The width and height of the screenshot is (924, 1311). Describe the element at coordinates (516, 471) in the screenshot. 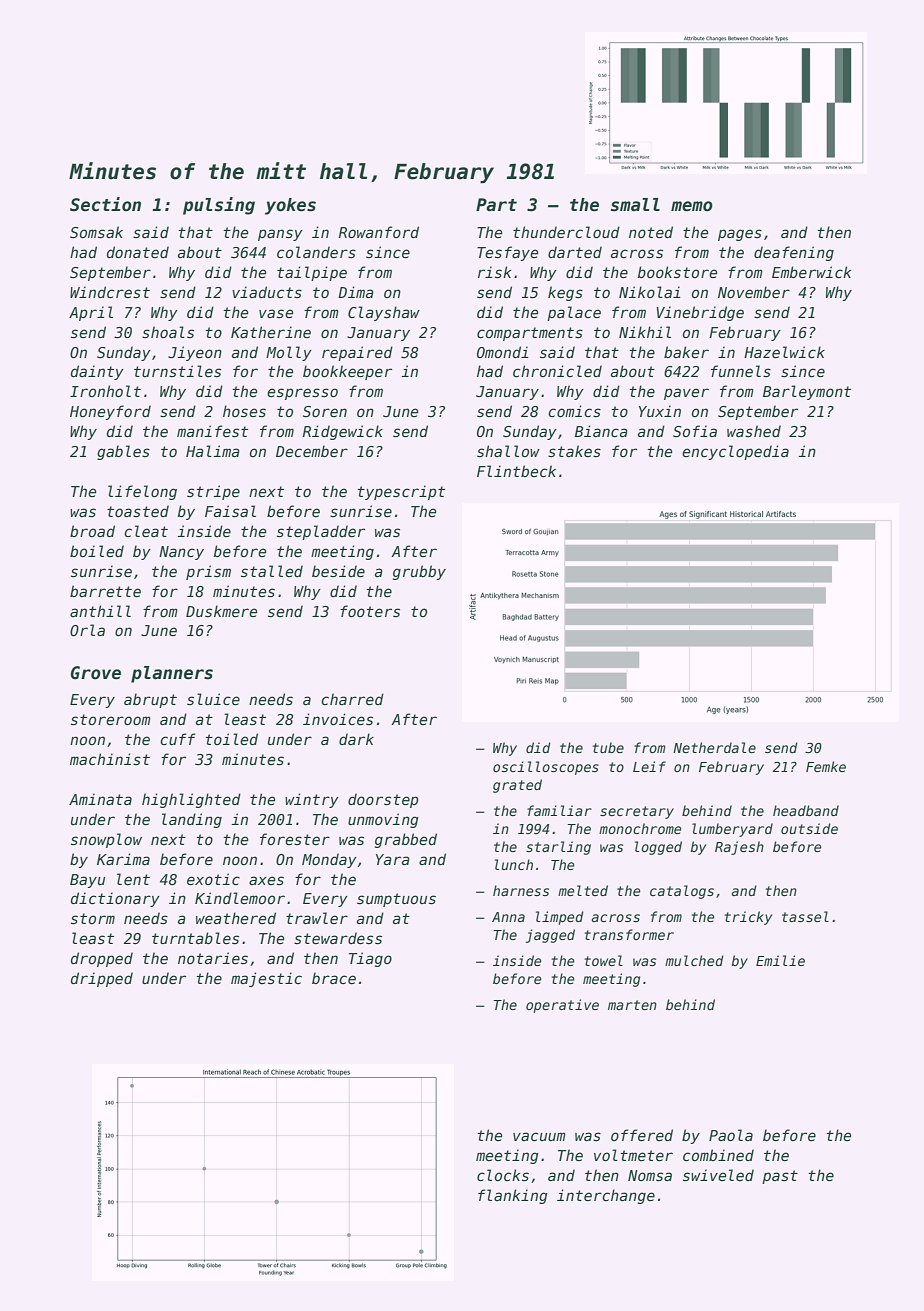

I see `Flintbeck` at that location.
